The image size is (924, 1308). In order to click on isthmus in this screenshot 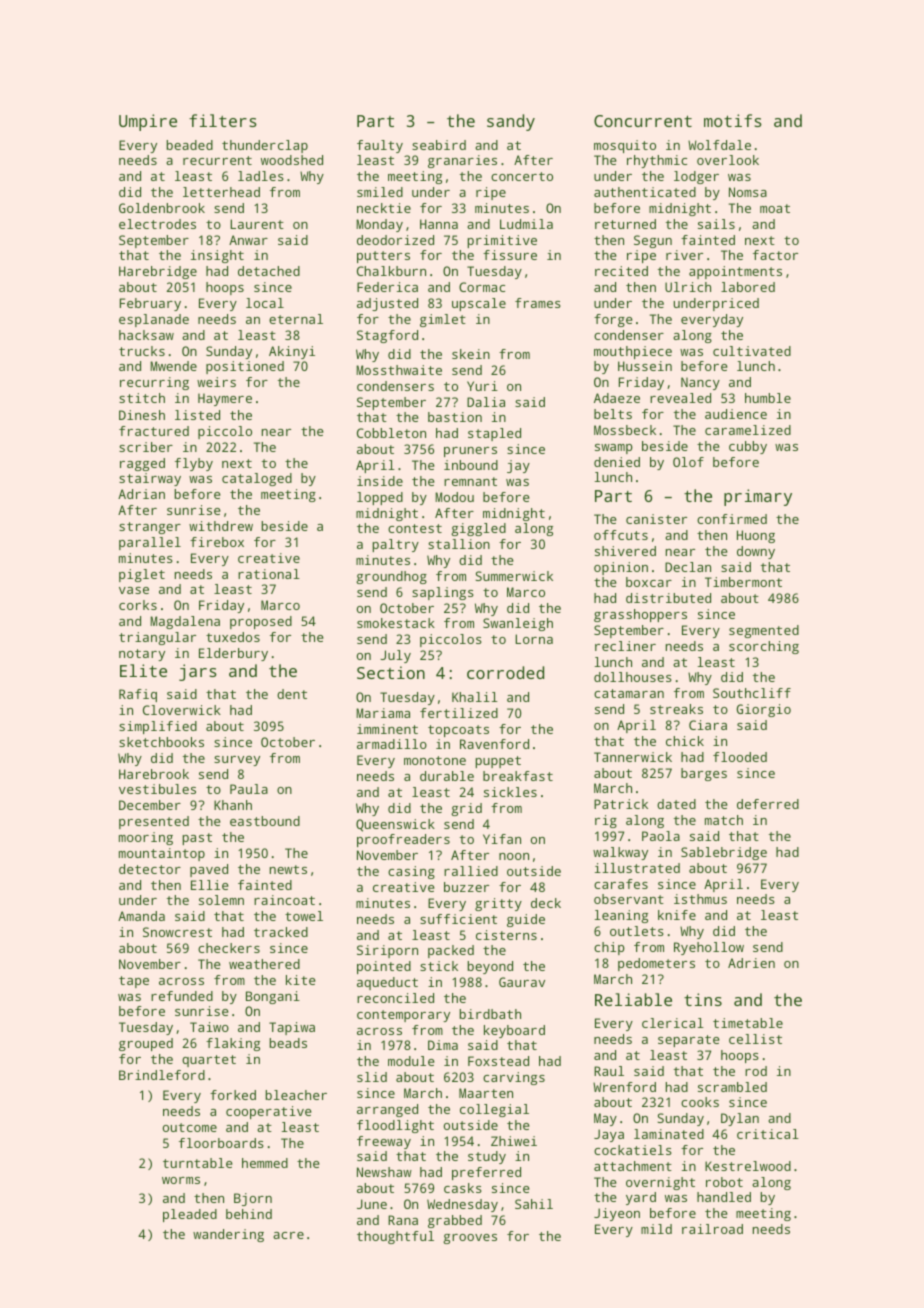, I will do `click(700, 899)`.
